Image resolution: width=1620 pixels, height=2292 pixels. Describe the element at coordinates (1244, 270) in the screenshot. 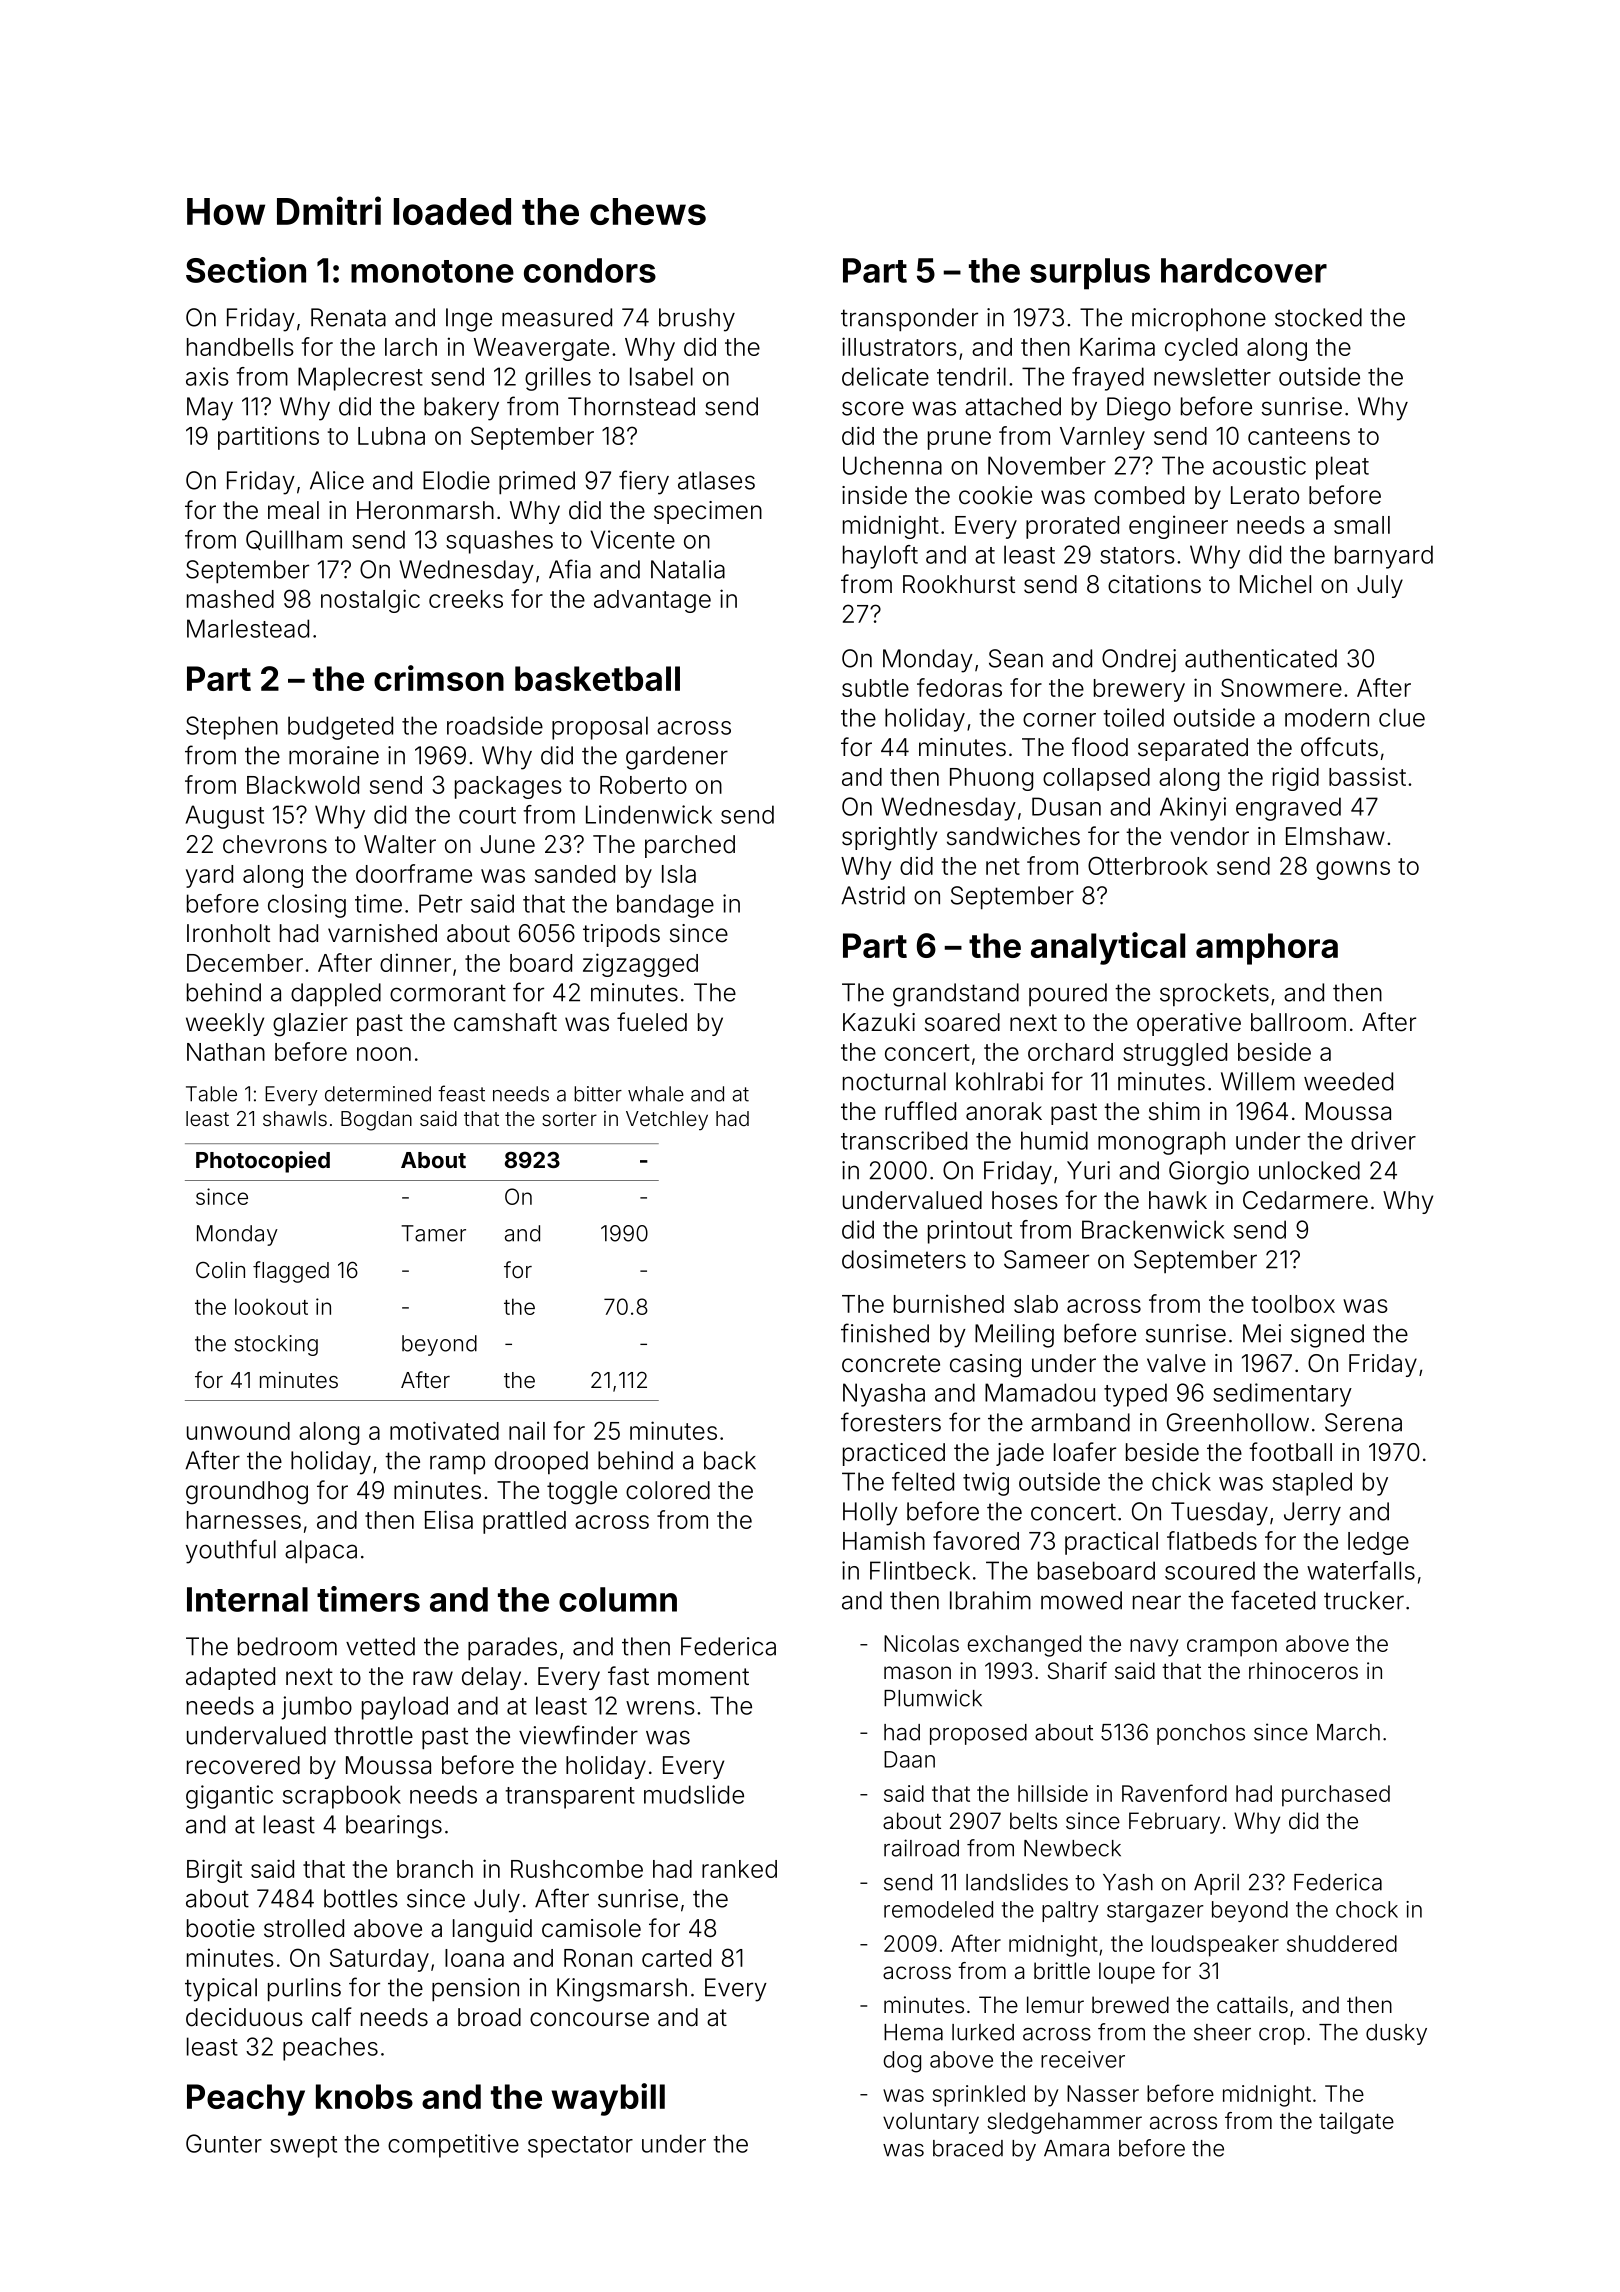

I see `hardcover` at that location.
